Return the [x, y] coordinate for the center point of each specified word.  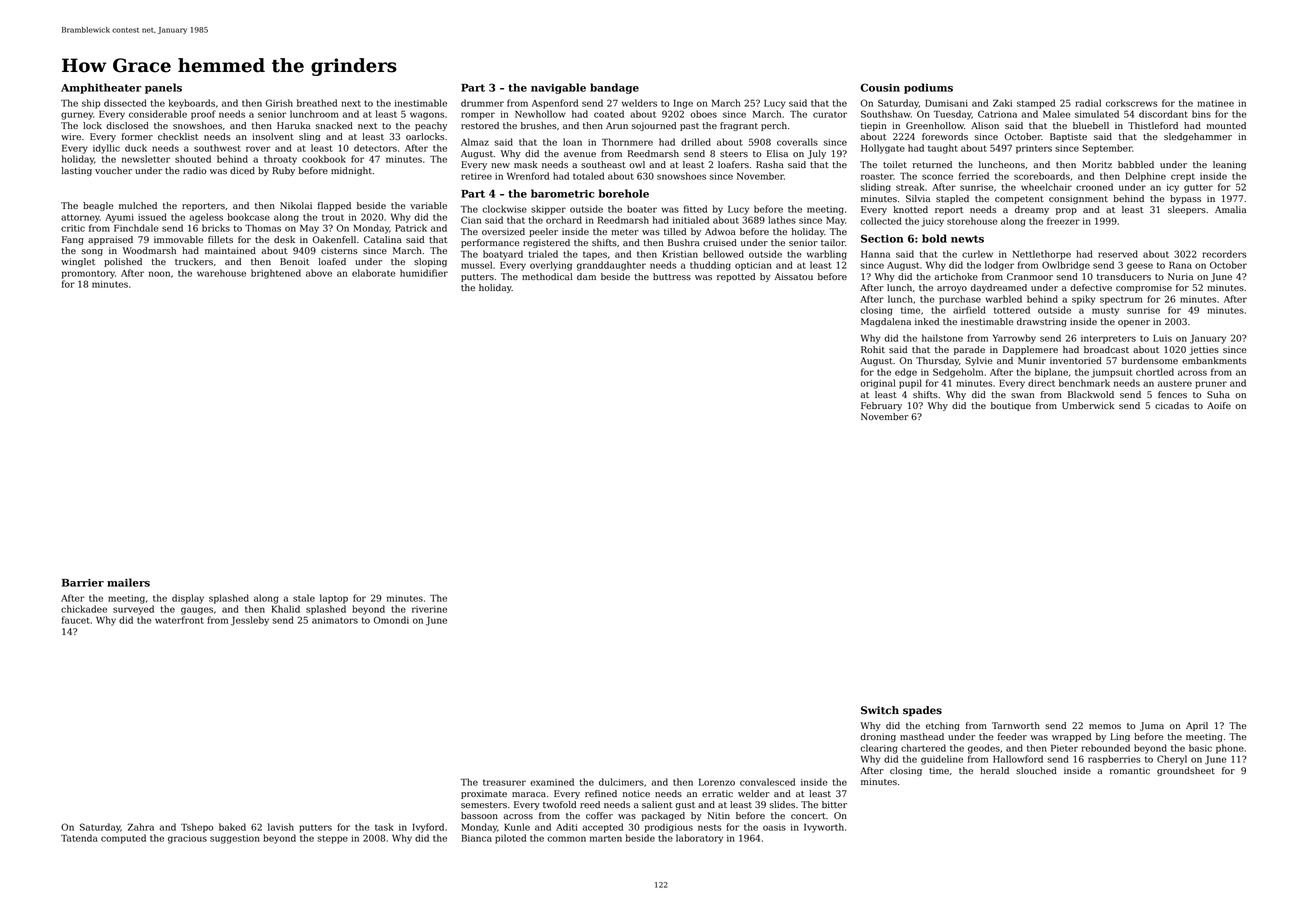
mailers [128, 582]
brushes [538, 125]
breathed [317, 103]
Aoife [1219, 405]
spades [922, 711]
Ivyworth [824, 828]
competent [1019, 200]
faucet [76, 620]
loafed [332, 261]
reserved [1118, 254]
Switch [880, 710]
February [881, 406]
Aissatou [793, 276]
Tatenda [79, 838]
